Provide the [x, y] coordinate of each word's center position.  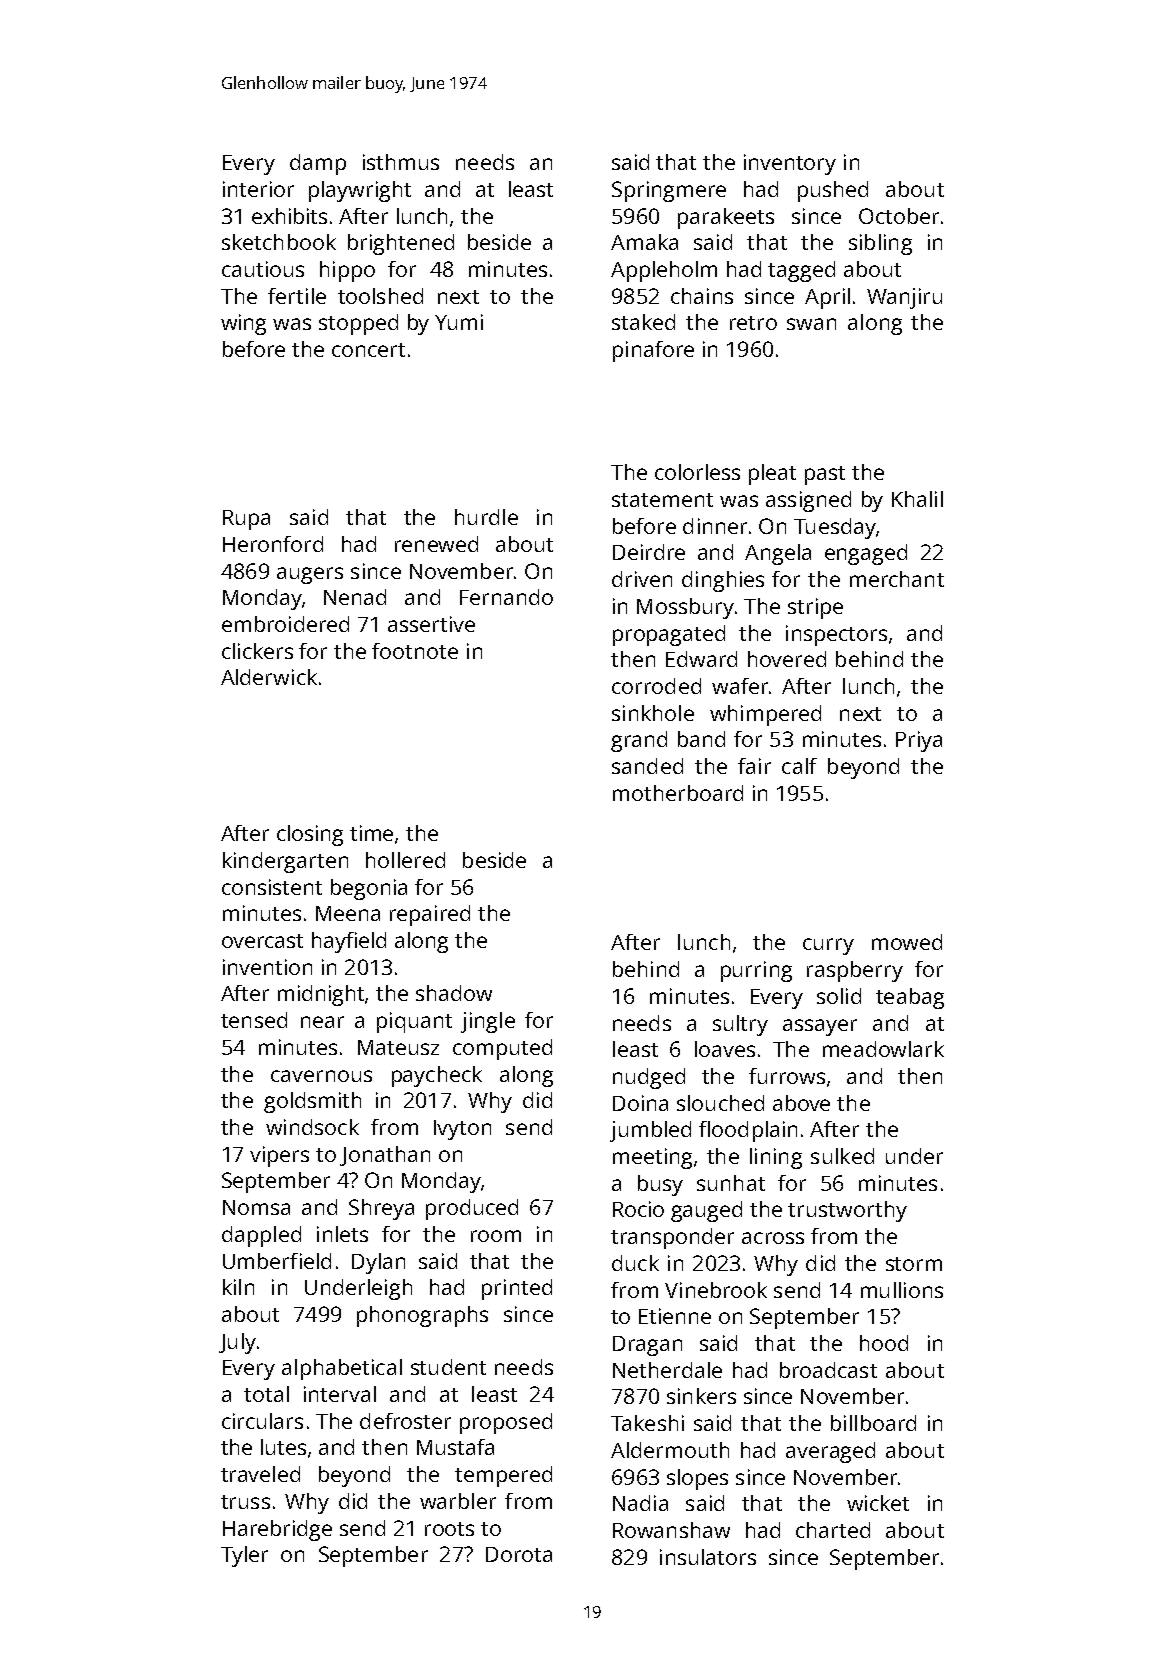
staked [643, 322]
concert [368, 350]
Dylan [378, 1263]
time [371, 833]
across [773, 1238]
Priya [919, 741]
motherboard [678, 793]
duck [635, 1263]
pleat [772, 474]
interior [258, 189]
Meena [348, 913]
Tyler [244, 1556]
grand [639, 741]
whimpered [765, 715]
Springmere [669, 191]
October [899, 216]
